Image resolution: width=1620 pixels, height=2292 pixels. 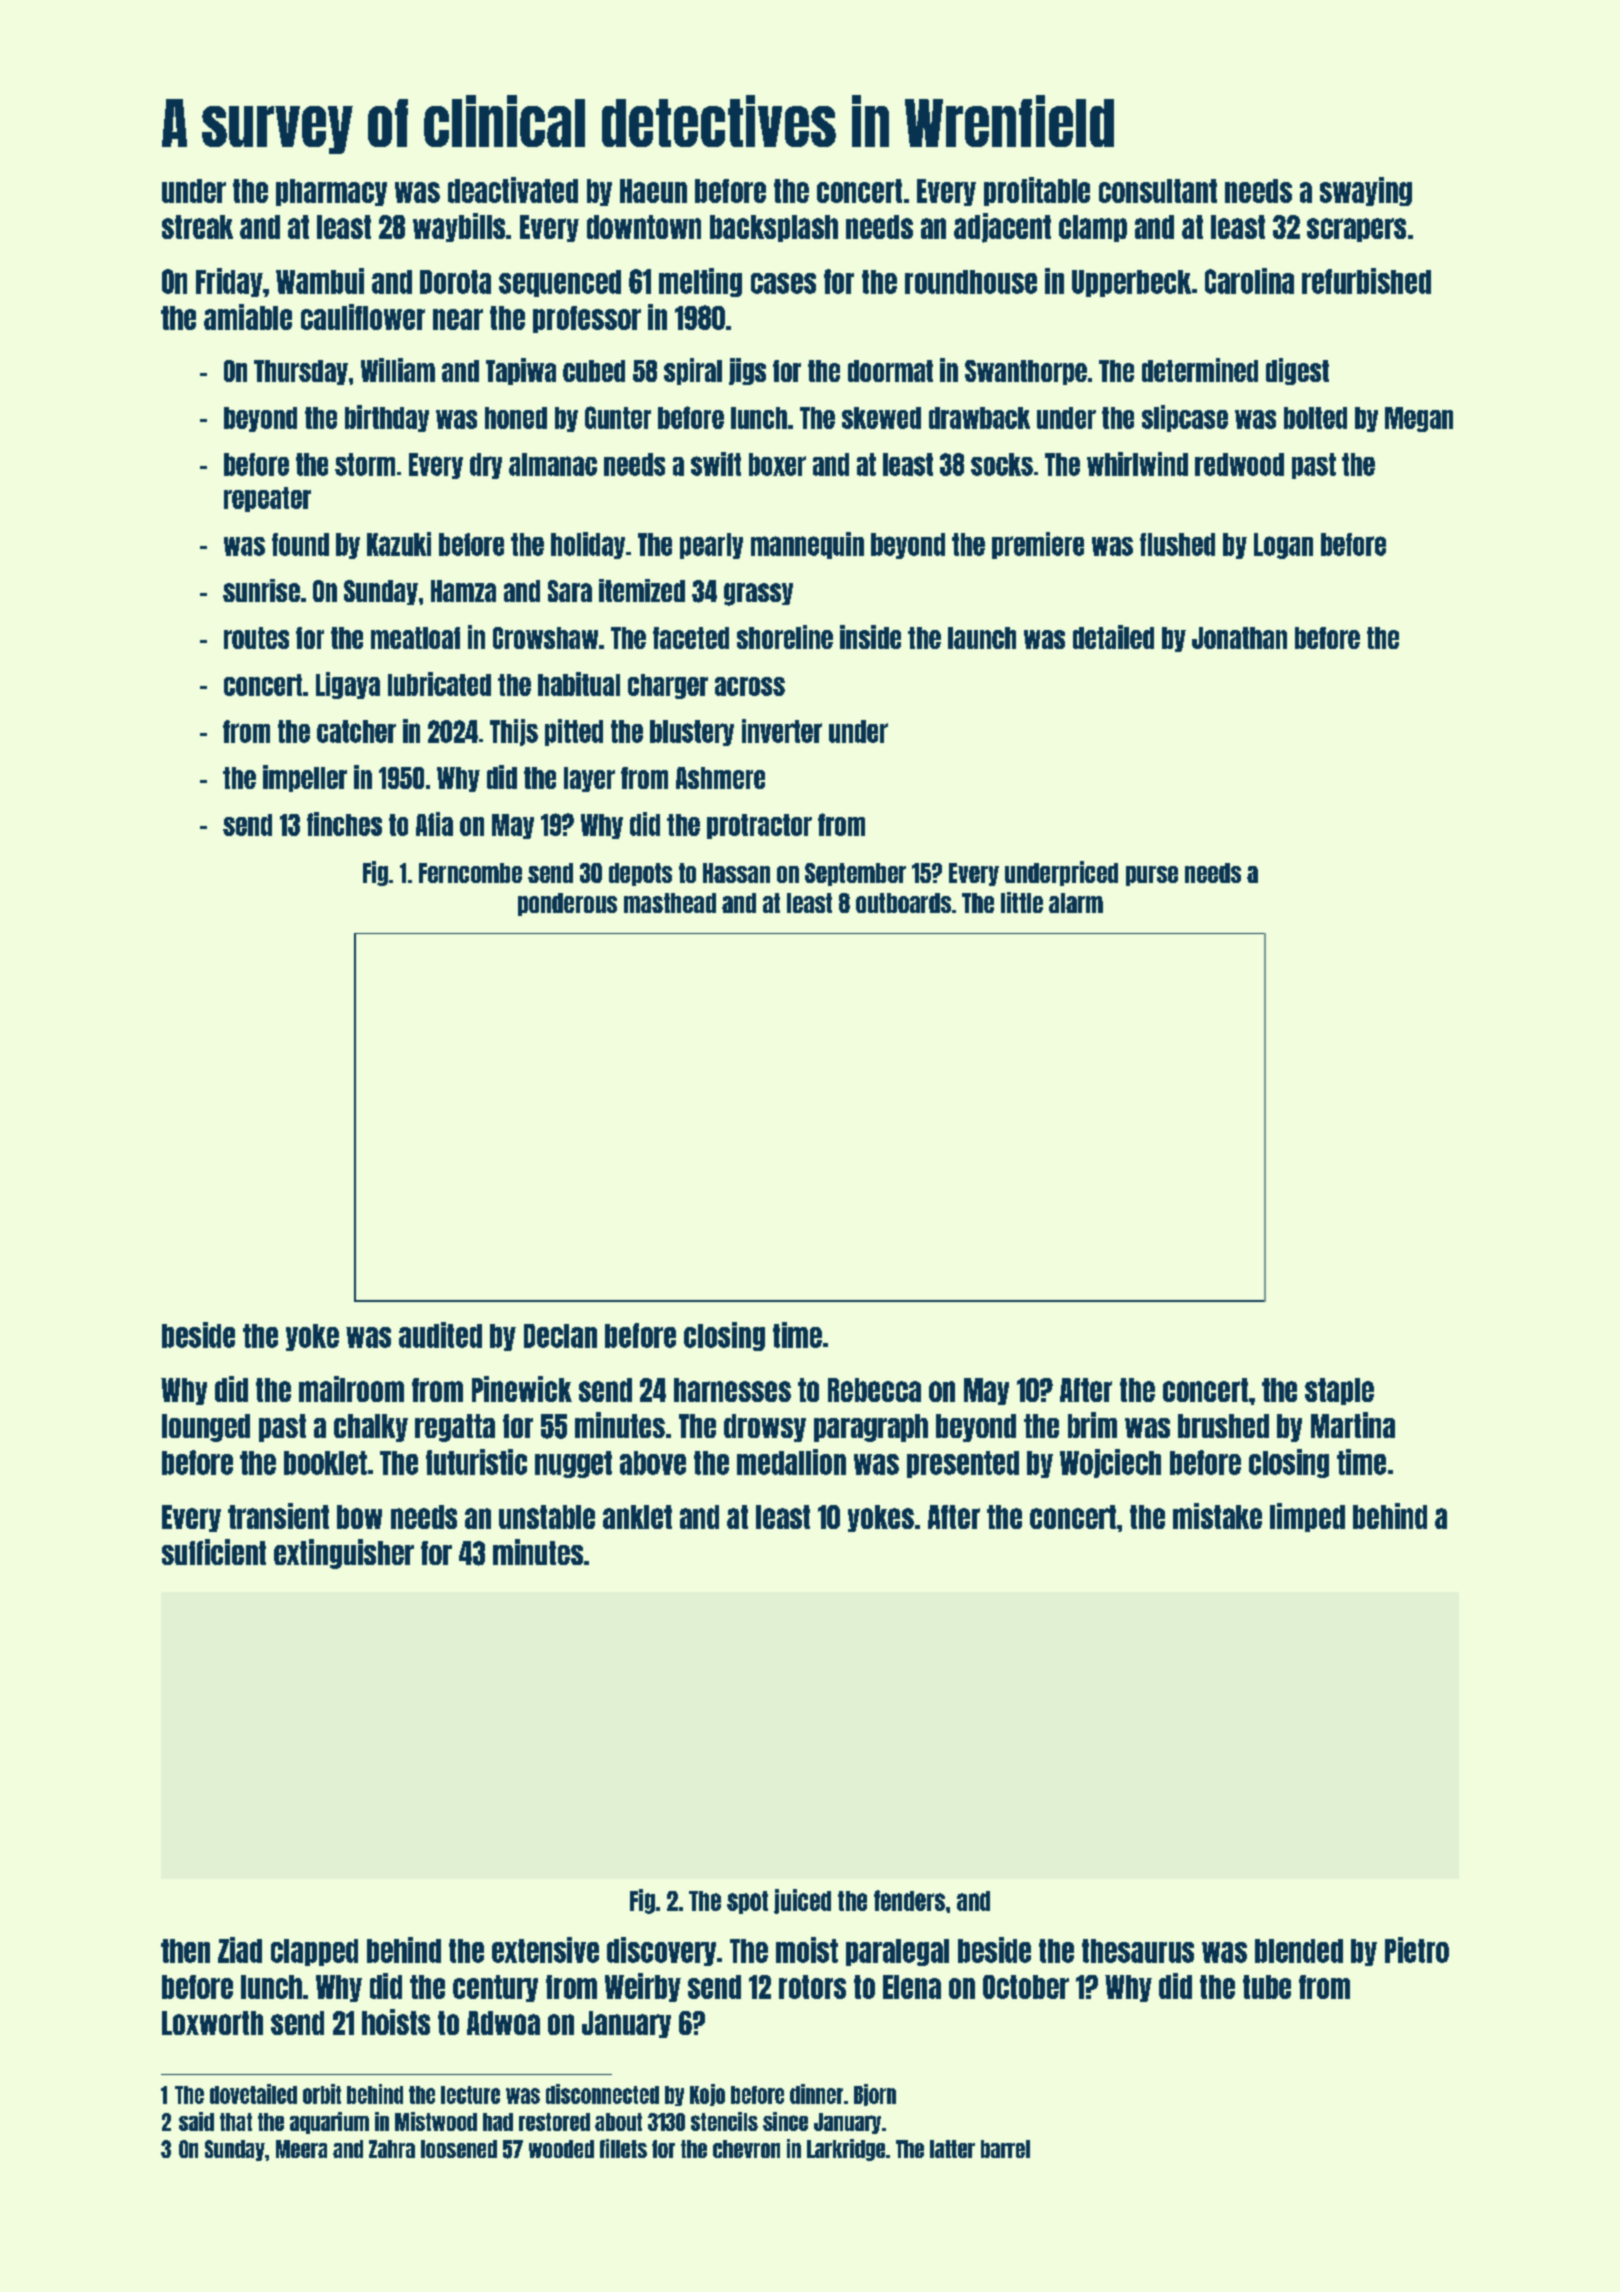 What do you see at coordinates (1152, 876) in the screenshot?
I see `purse` at bounding box center [1152, 876].
